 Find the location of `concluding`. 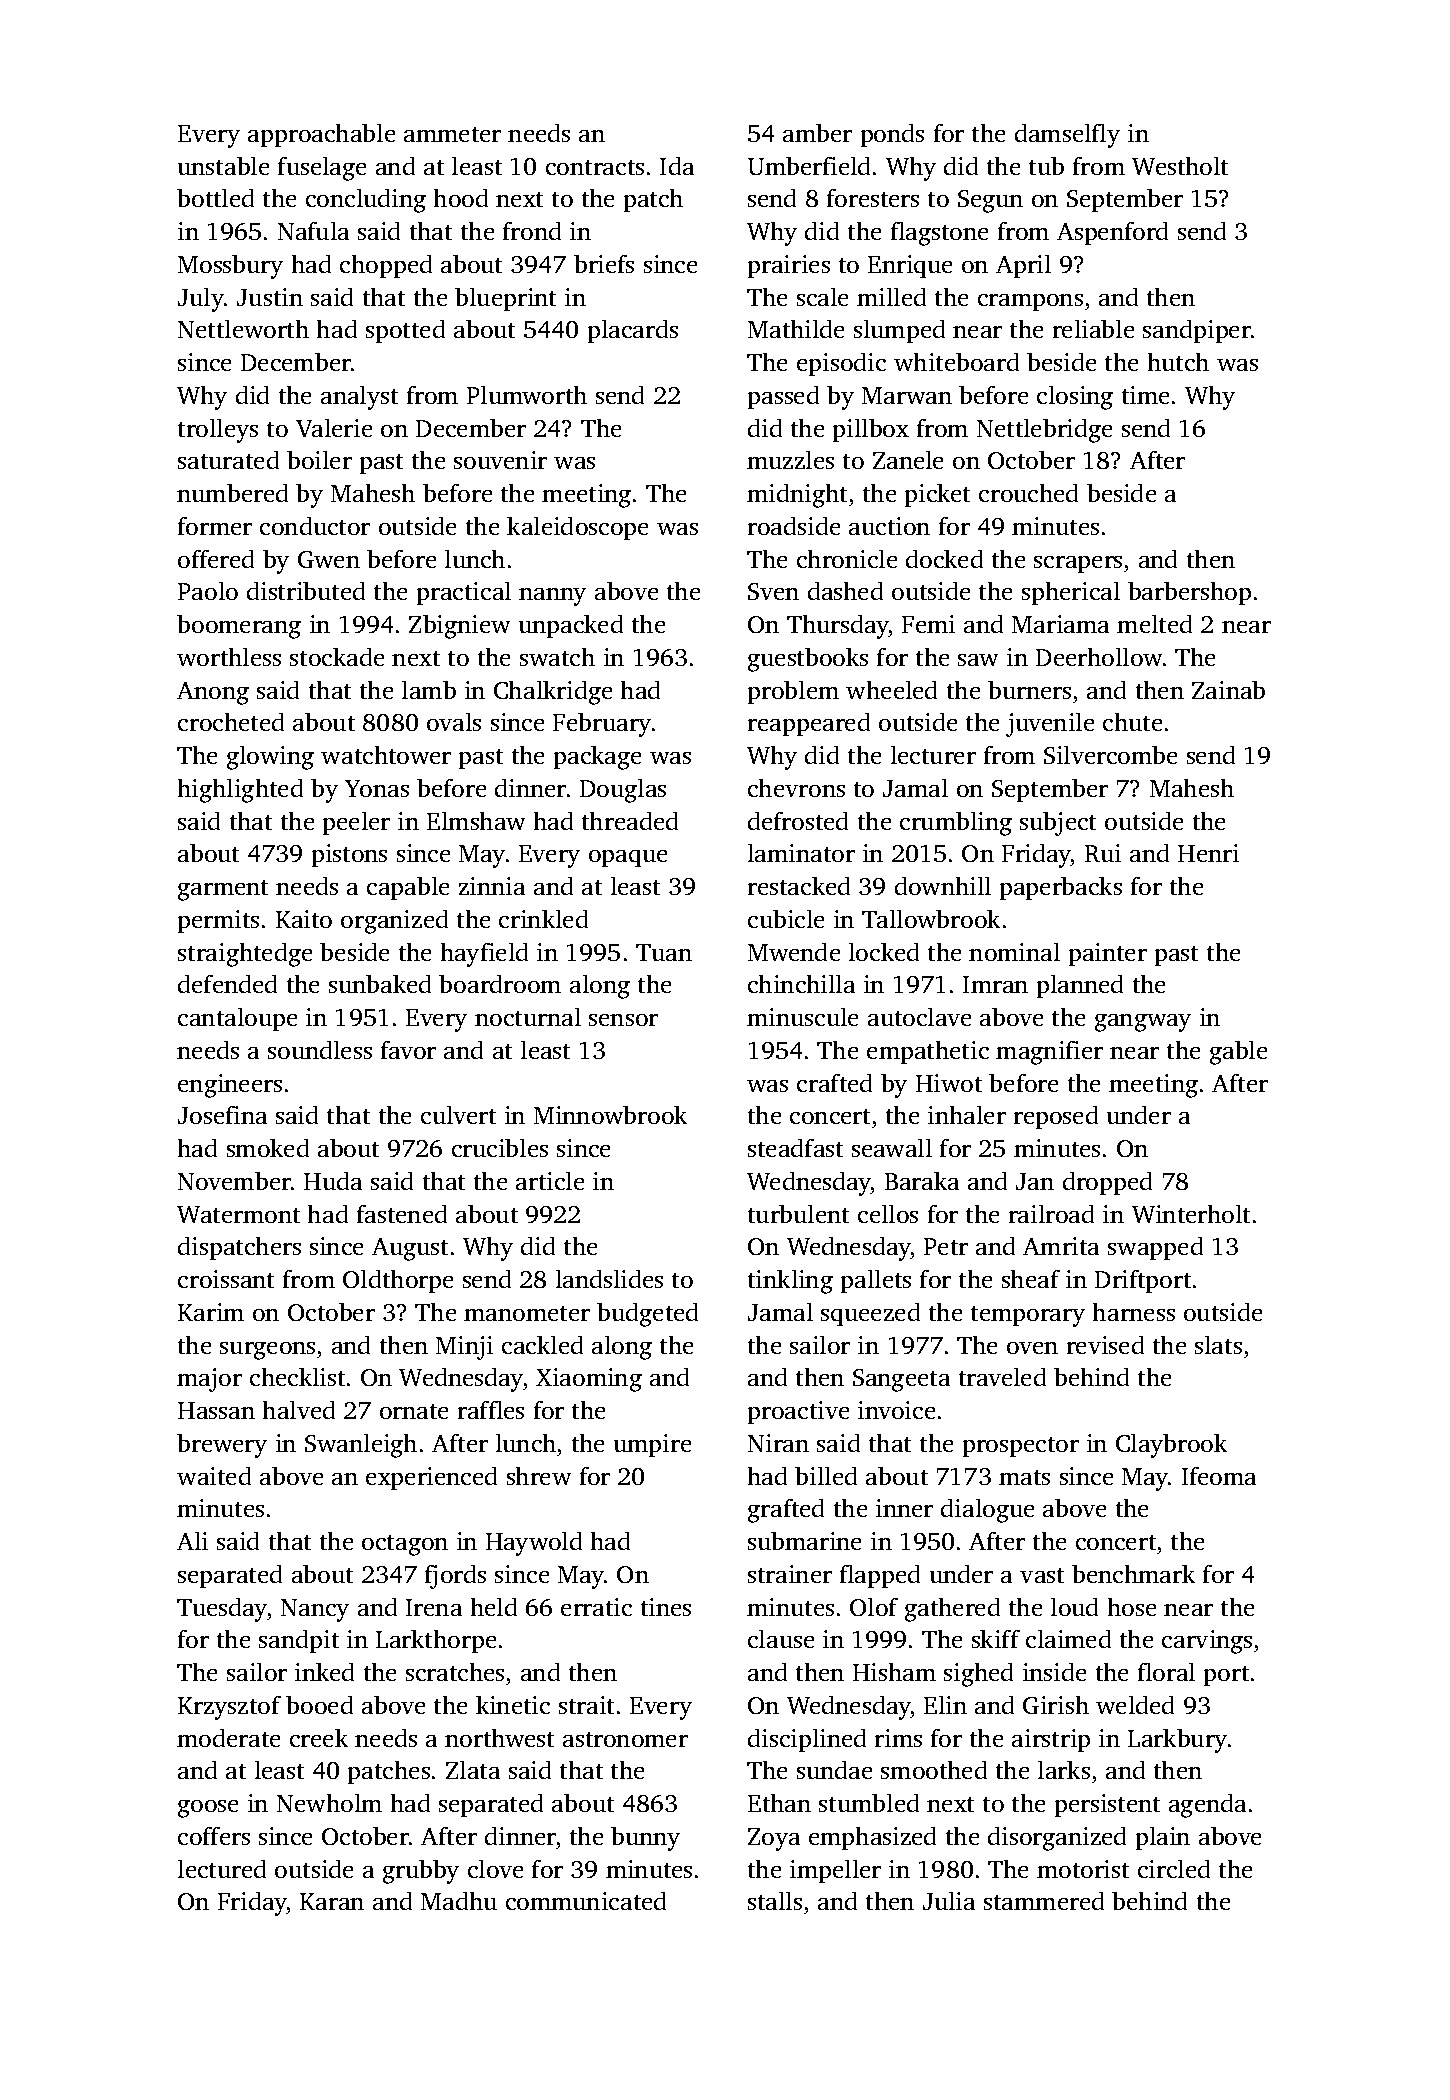

concluding is located at coordinates (366, 201).
